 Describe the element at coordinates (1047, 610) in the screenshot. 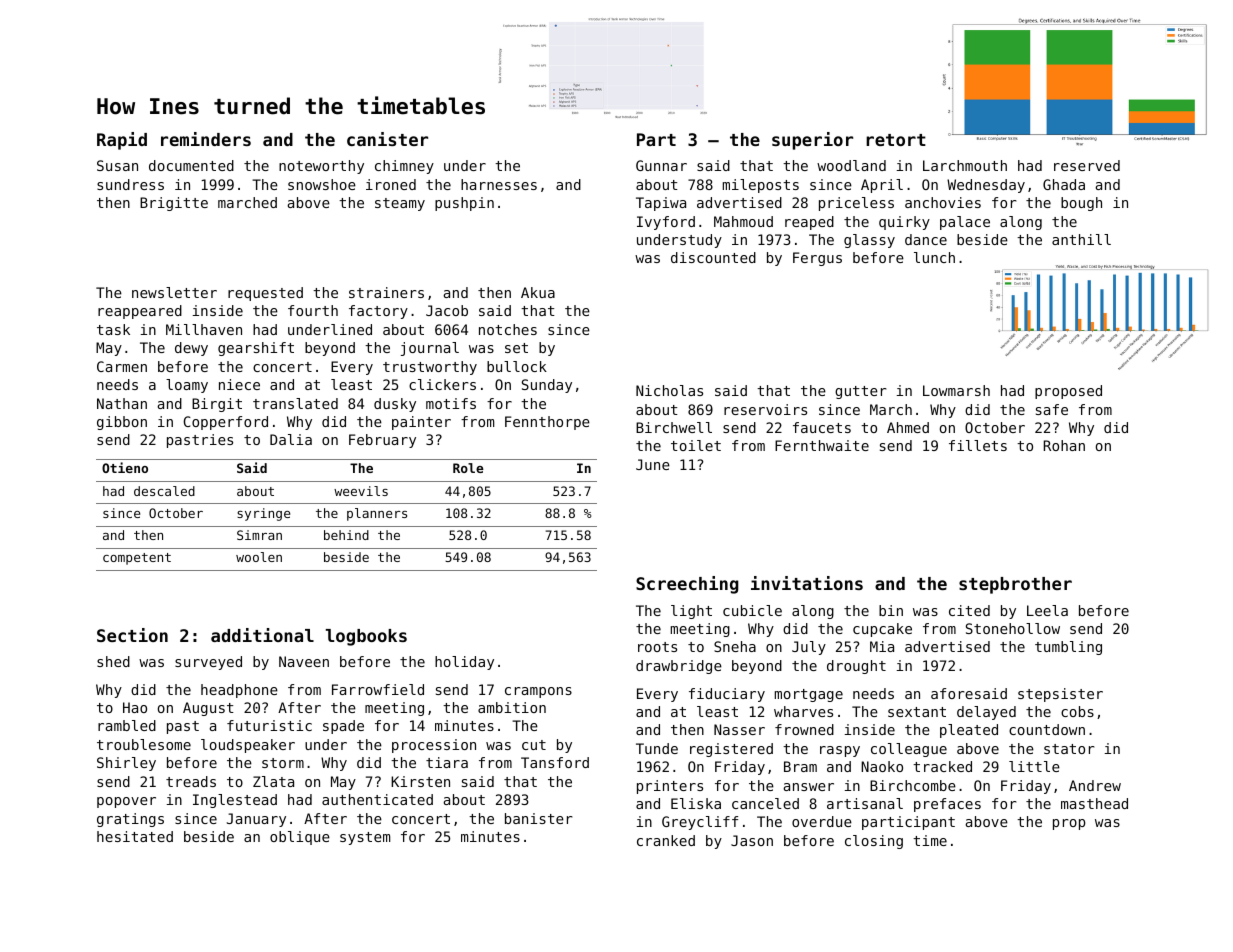

I see `Leela` at that location.
